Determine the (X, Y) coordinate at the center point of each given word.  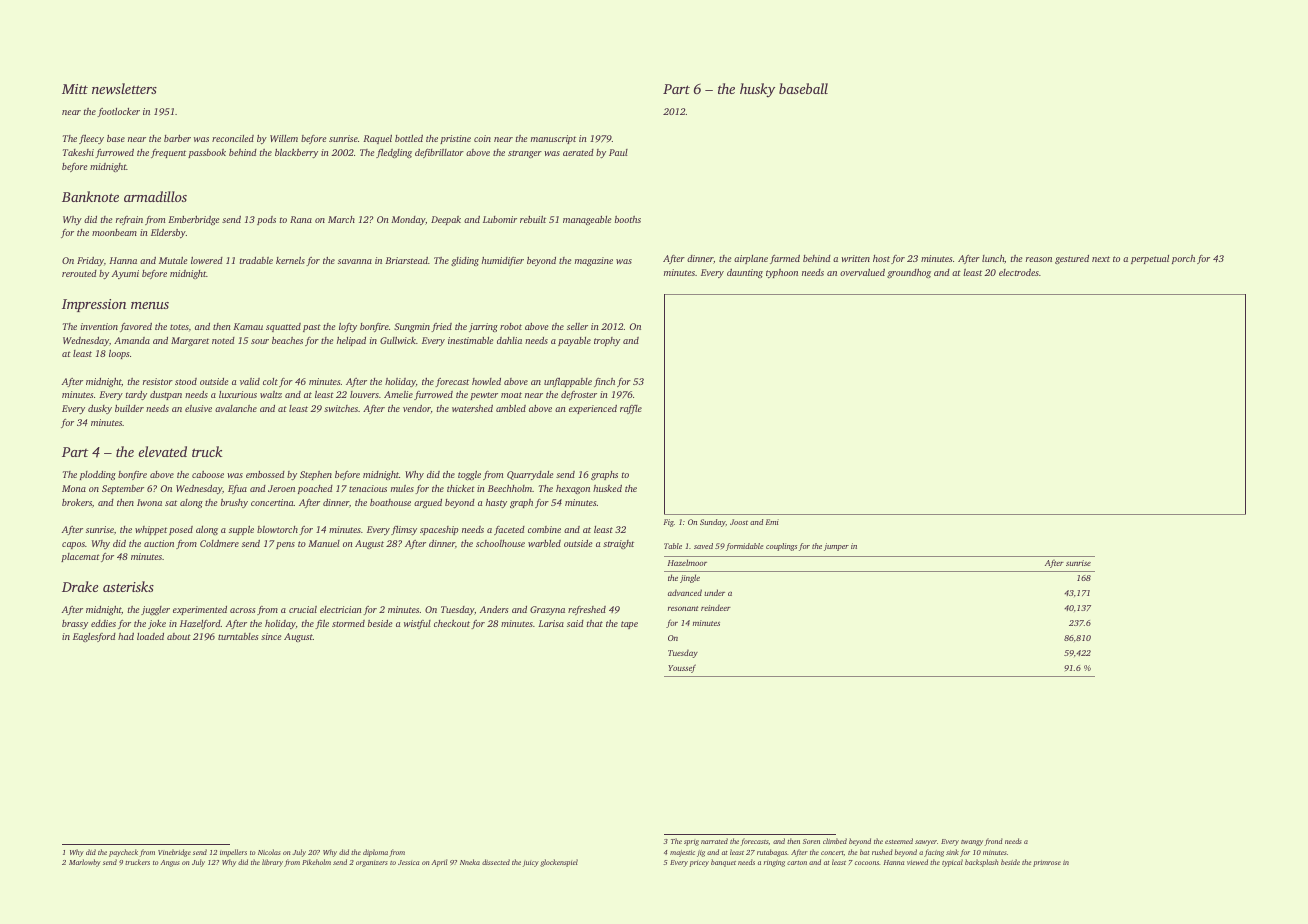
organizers (372, 864)
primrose (1047, 863)
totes (179, 327)
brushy (234, 503)
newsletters (124, 88)
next (1101, 259)
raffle (631, 409)
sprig (691, 843)
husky (757, 90)
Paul (618, 152)
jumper (836, 547)
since (271, 636)
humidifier (503, 261)
